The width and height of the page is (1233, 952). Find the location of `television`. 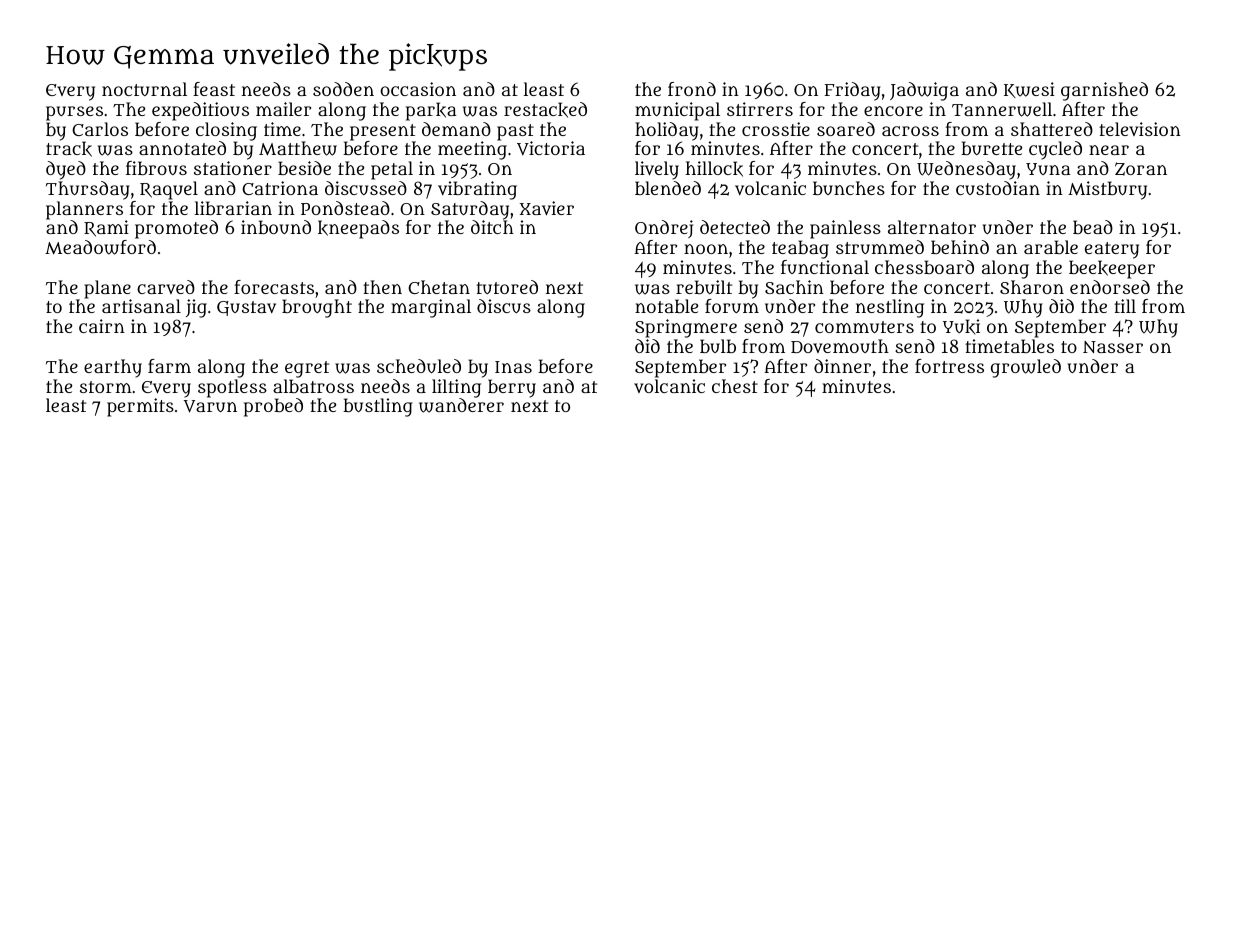

television is located at coordinates (1140, 129).
